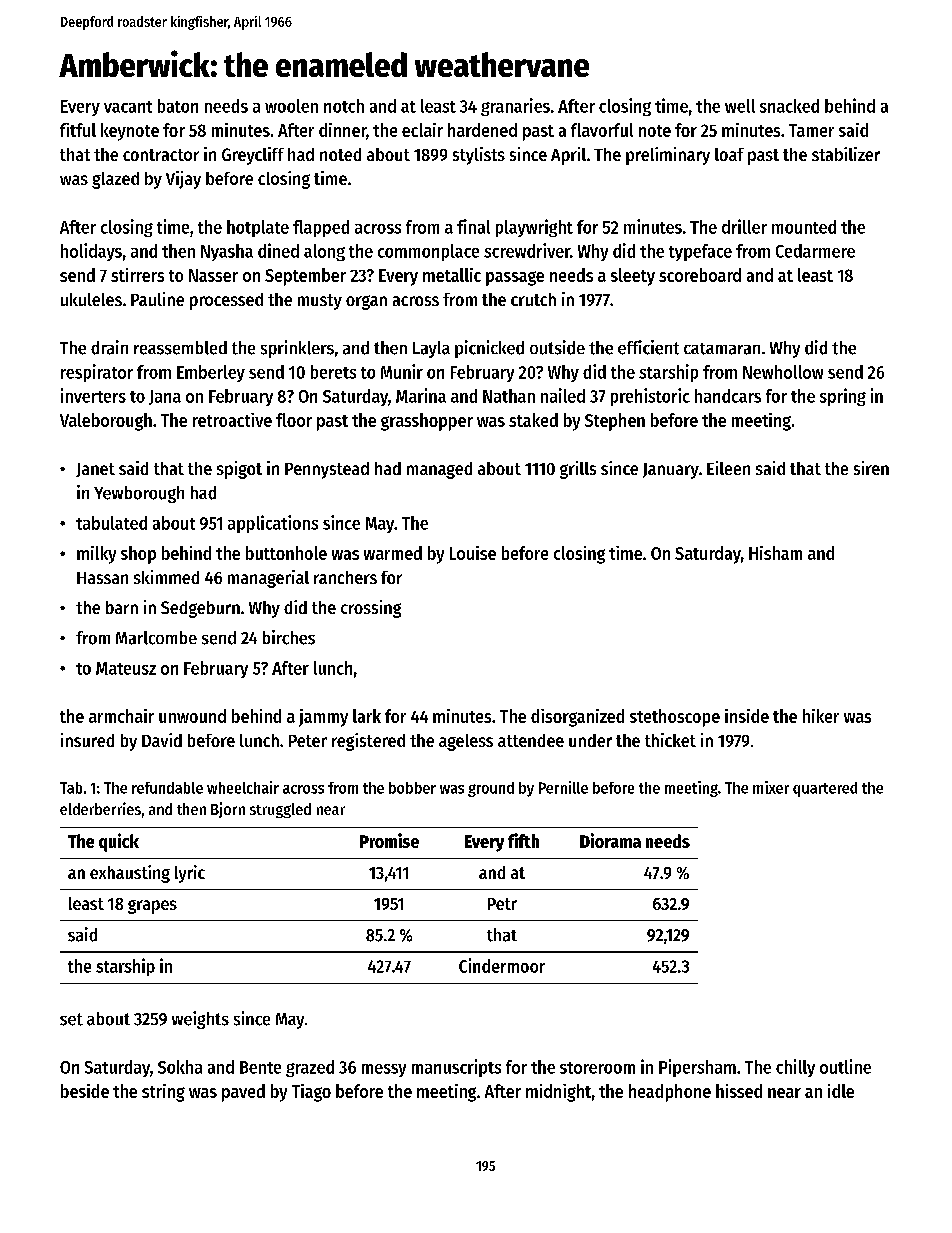 Image resolution: width=952 pixels, height=1233 pixels. I want to click on baton, so click(178, 106).
